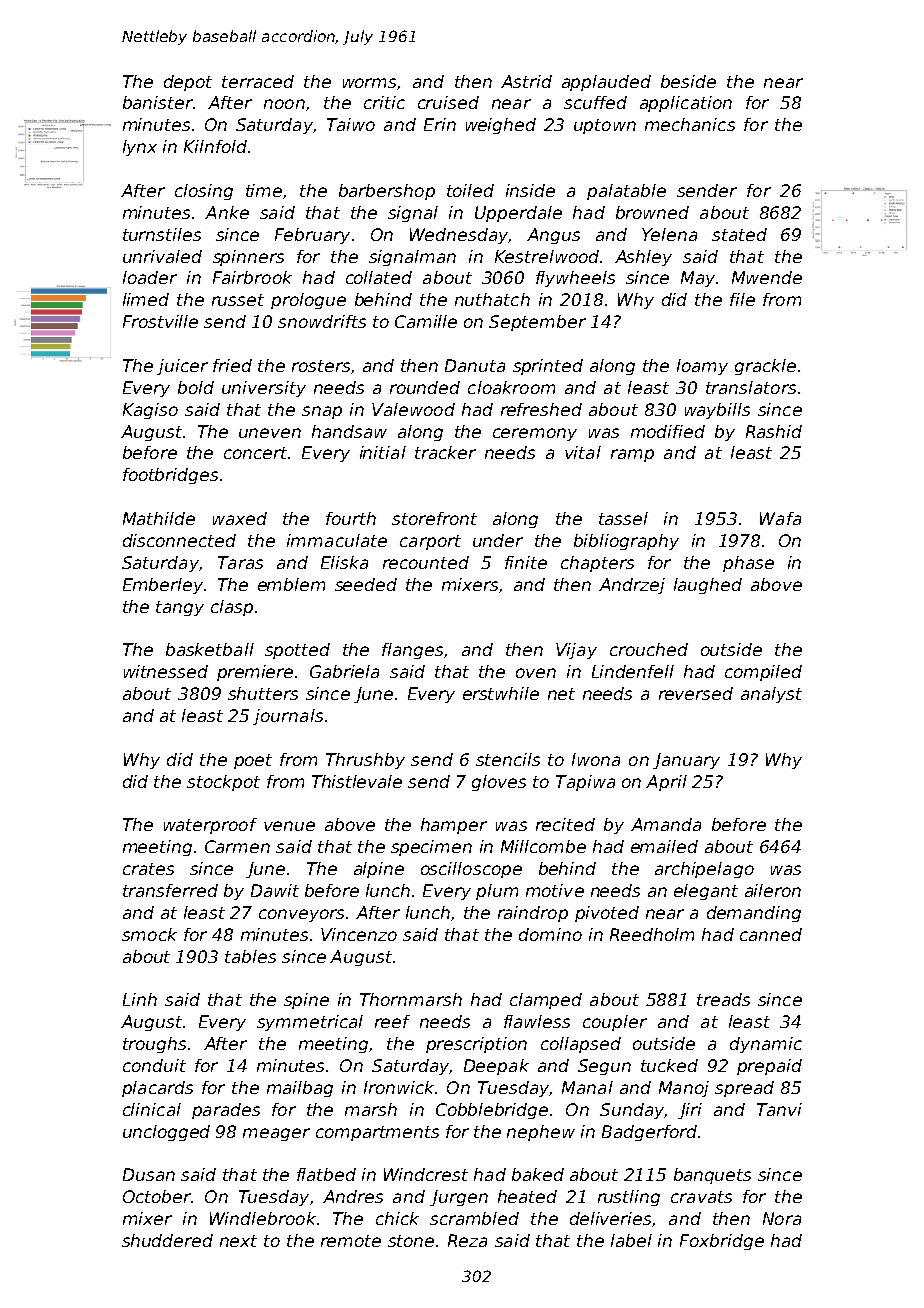 The image size is (924, 1308). What do you see at coordinates (215, 146) in the screenshot?
I see `Kilnfold` at bounding box center [215, 146].
